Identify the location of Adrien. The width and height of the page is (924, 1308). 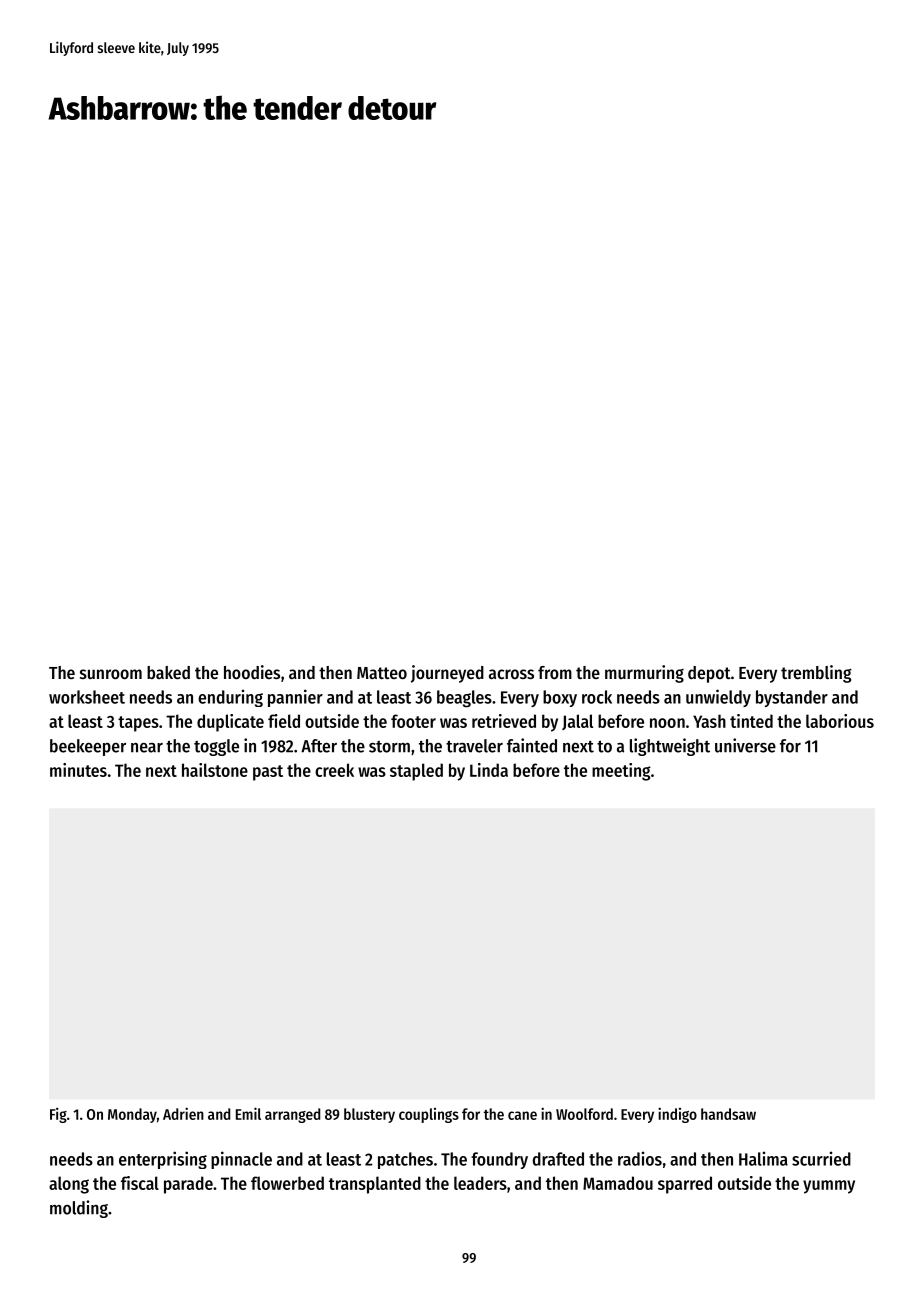
(183, 1113).
